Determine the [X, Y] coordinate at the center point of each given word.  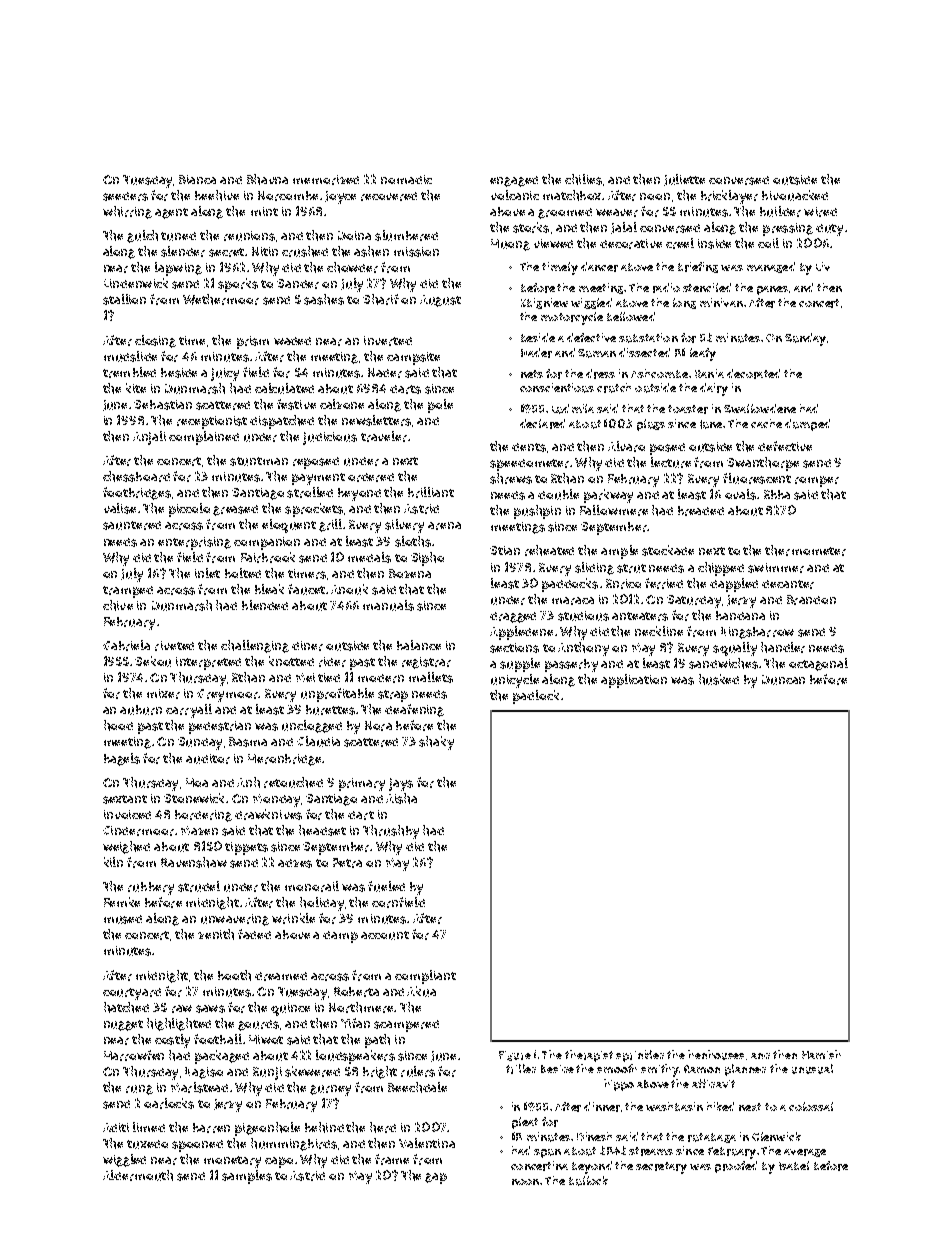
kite [136, 388]
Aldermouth [138, 1175]
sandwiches [723, 663]
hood [118, 725]
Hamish [821, 1054]
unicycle [515, 681]
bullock [588, 1181]
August [440, 301]
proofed [736, 1167]
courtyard [132, 994]
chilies [583, 179]
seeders [125, 196]
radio [666, 288]
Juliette [684, 180]
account [385, 935]
